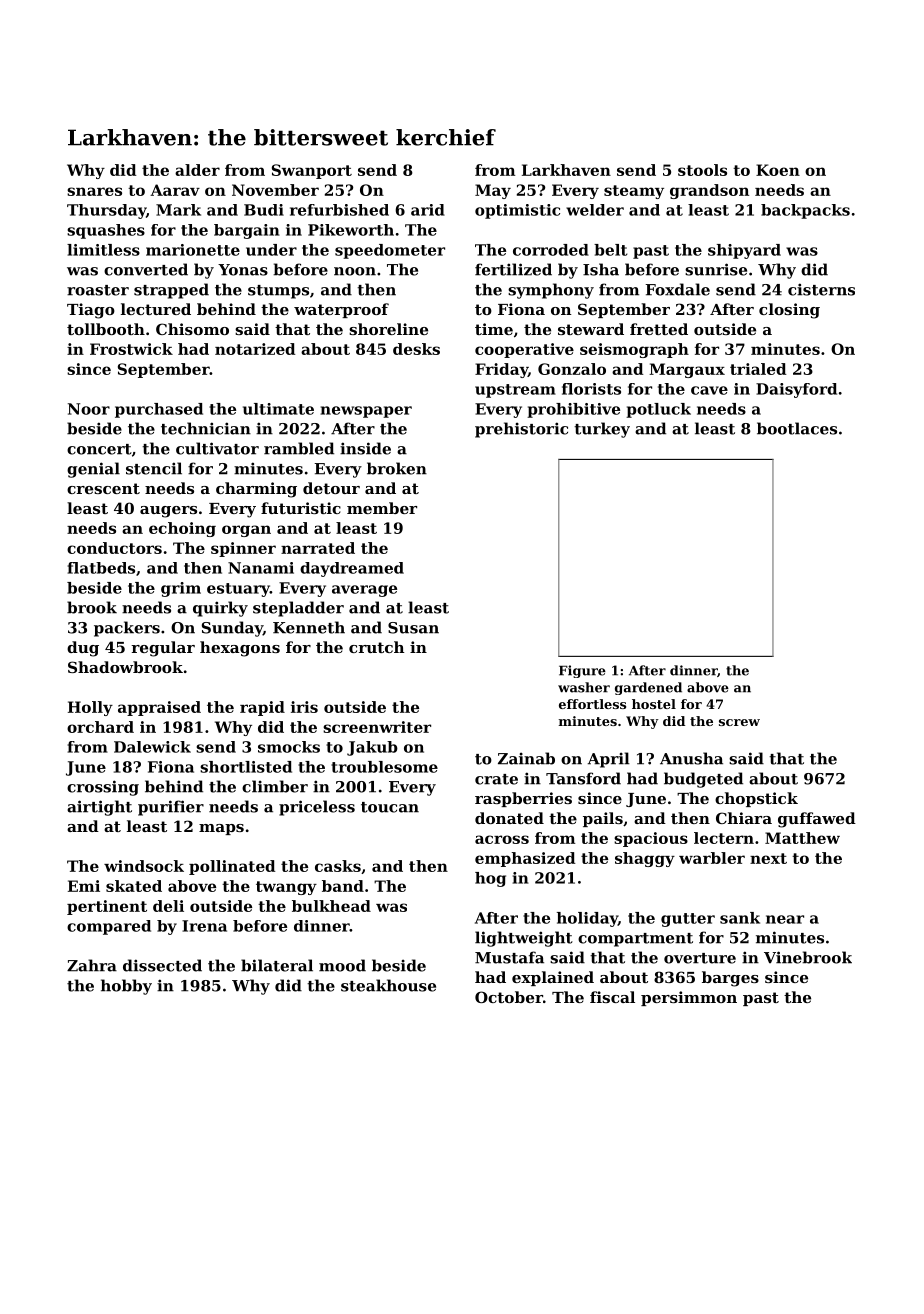 Image resolution: width=924 pixels, height=1314 pixels. I want to click on Swanport, so click(312, 171).
